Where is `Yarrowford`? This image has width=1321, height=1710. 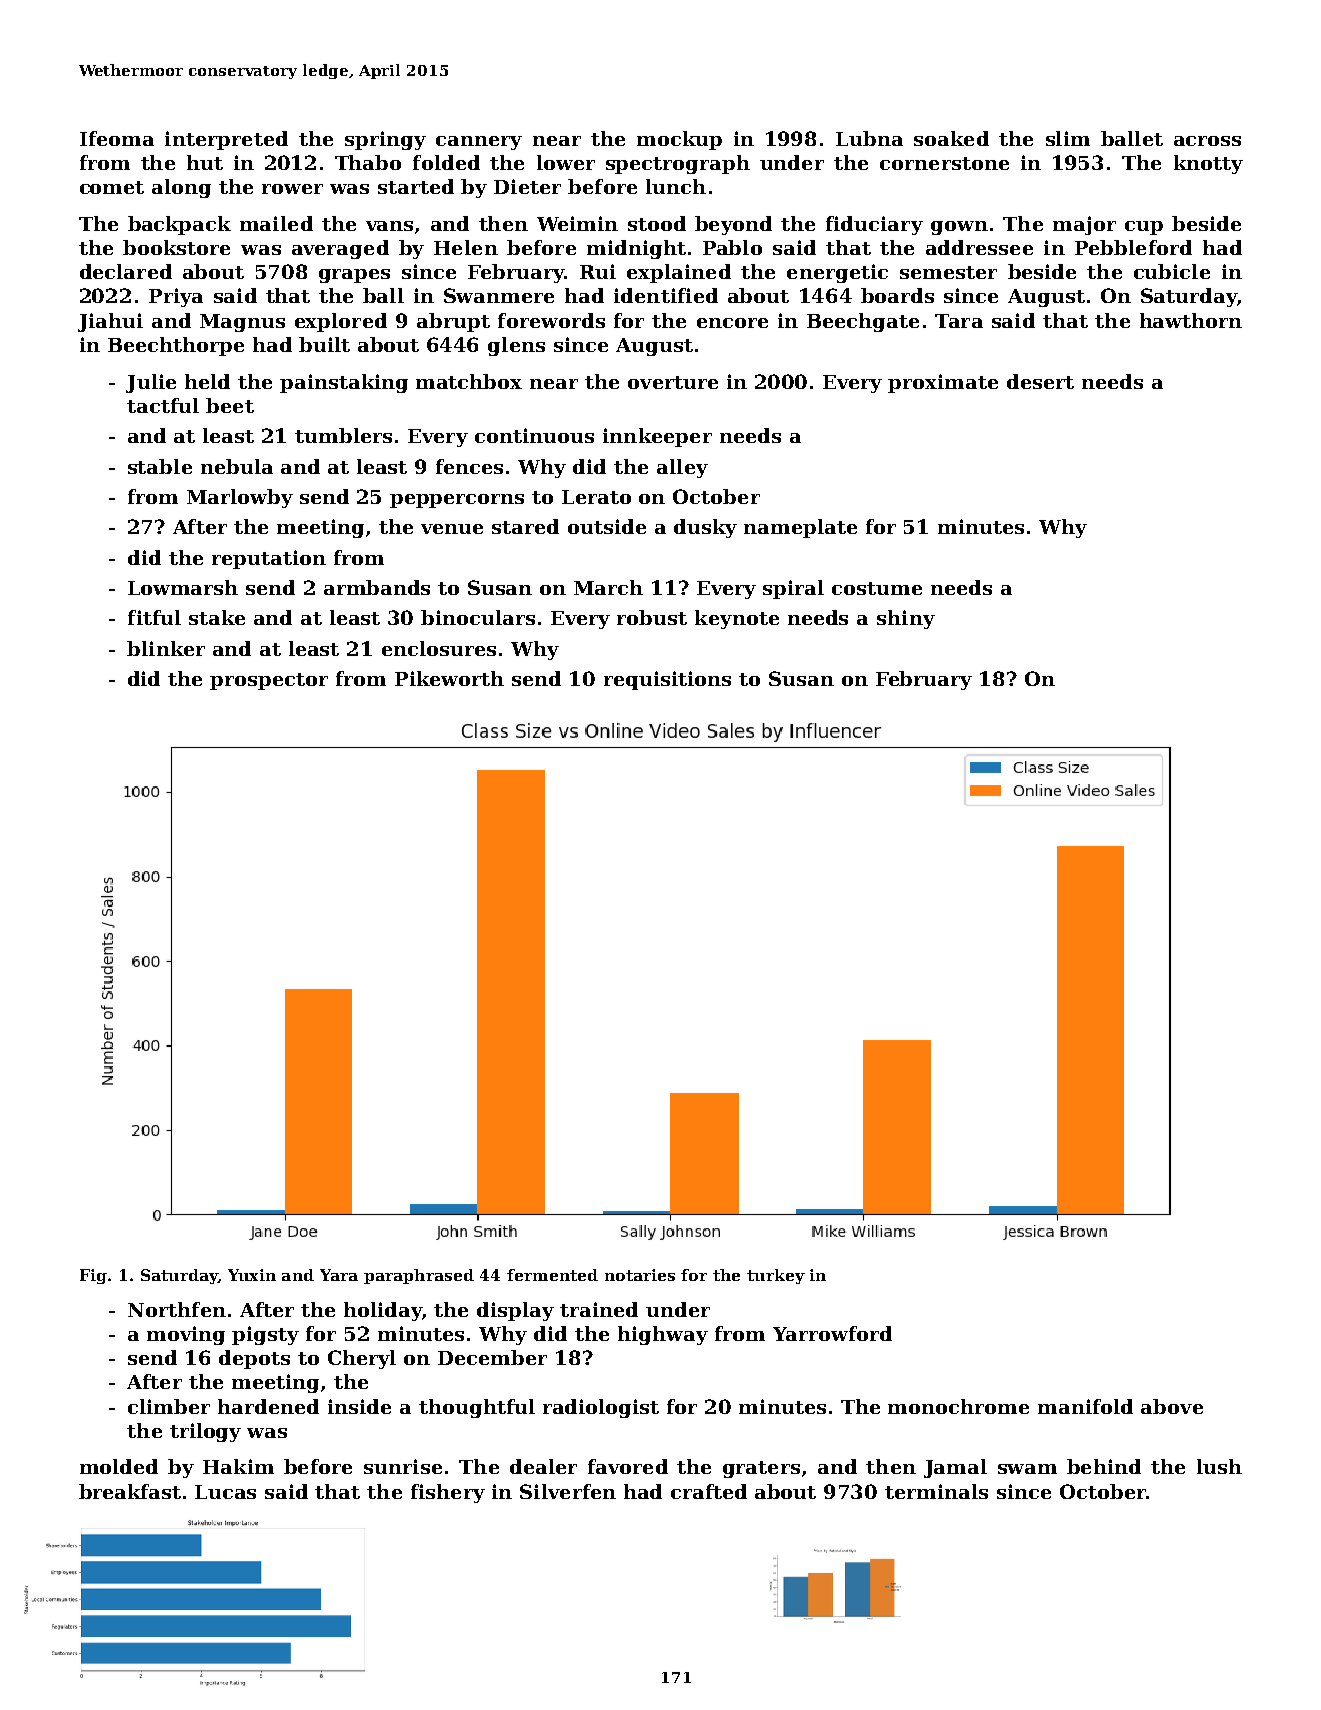
Yarrowford is located at coordinates (832, 1333).
